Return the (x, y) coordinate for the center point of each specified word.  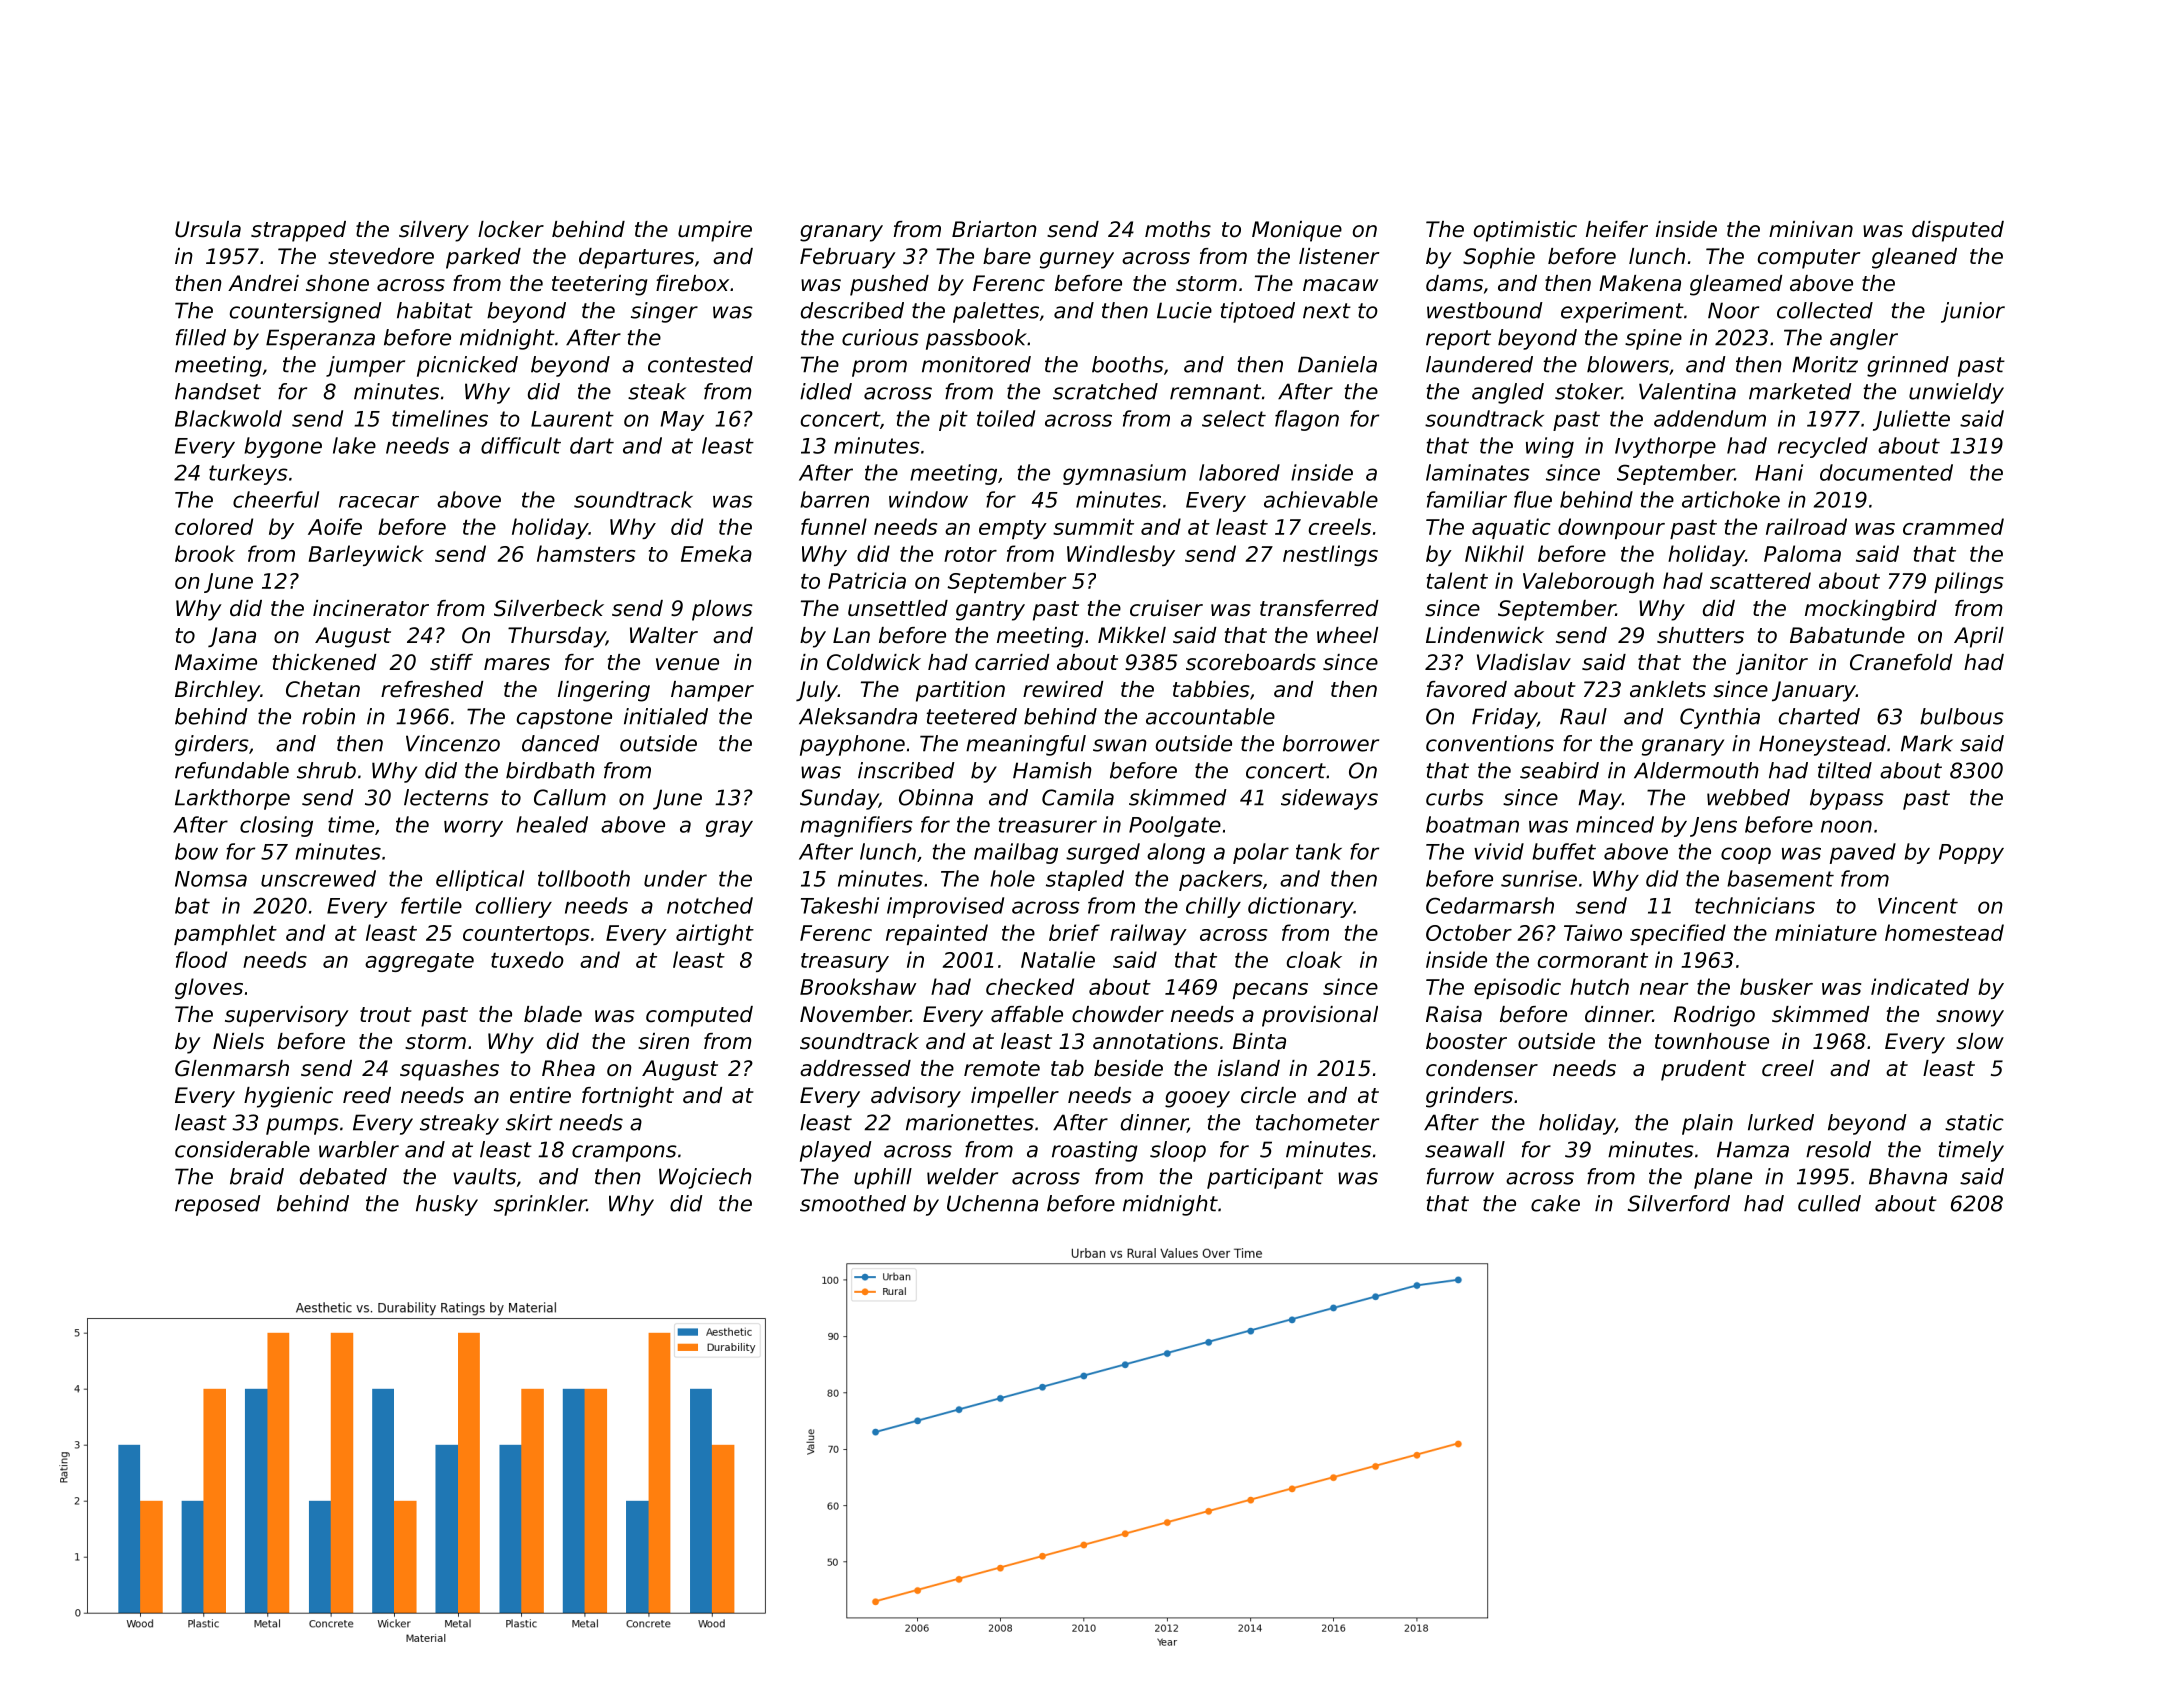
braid (257, 1176)
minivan (1811, 229)
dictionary (1301, 907)
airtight (715, 934)
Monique (1297, 231)
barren (834, 499)
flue (1533, 499)
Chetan (323, 689)
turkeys (248, 474)
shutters (1700, 635)
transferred (1319, 608)
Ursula (208, 229)
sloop (1178, 1151)
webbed (1748, 797)
